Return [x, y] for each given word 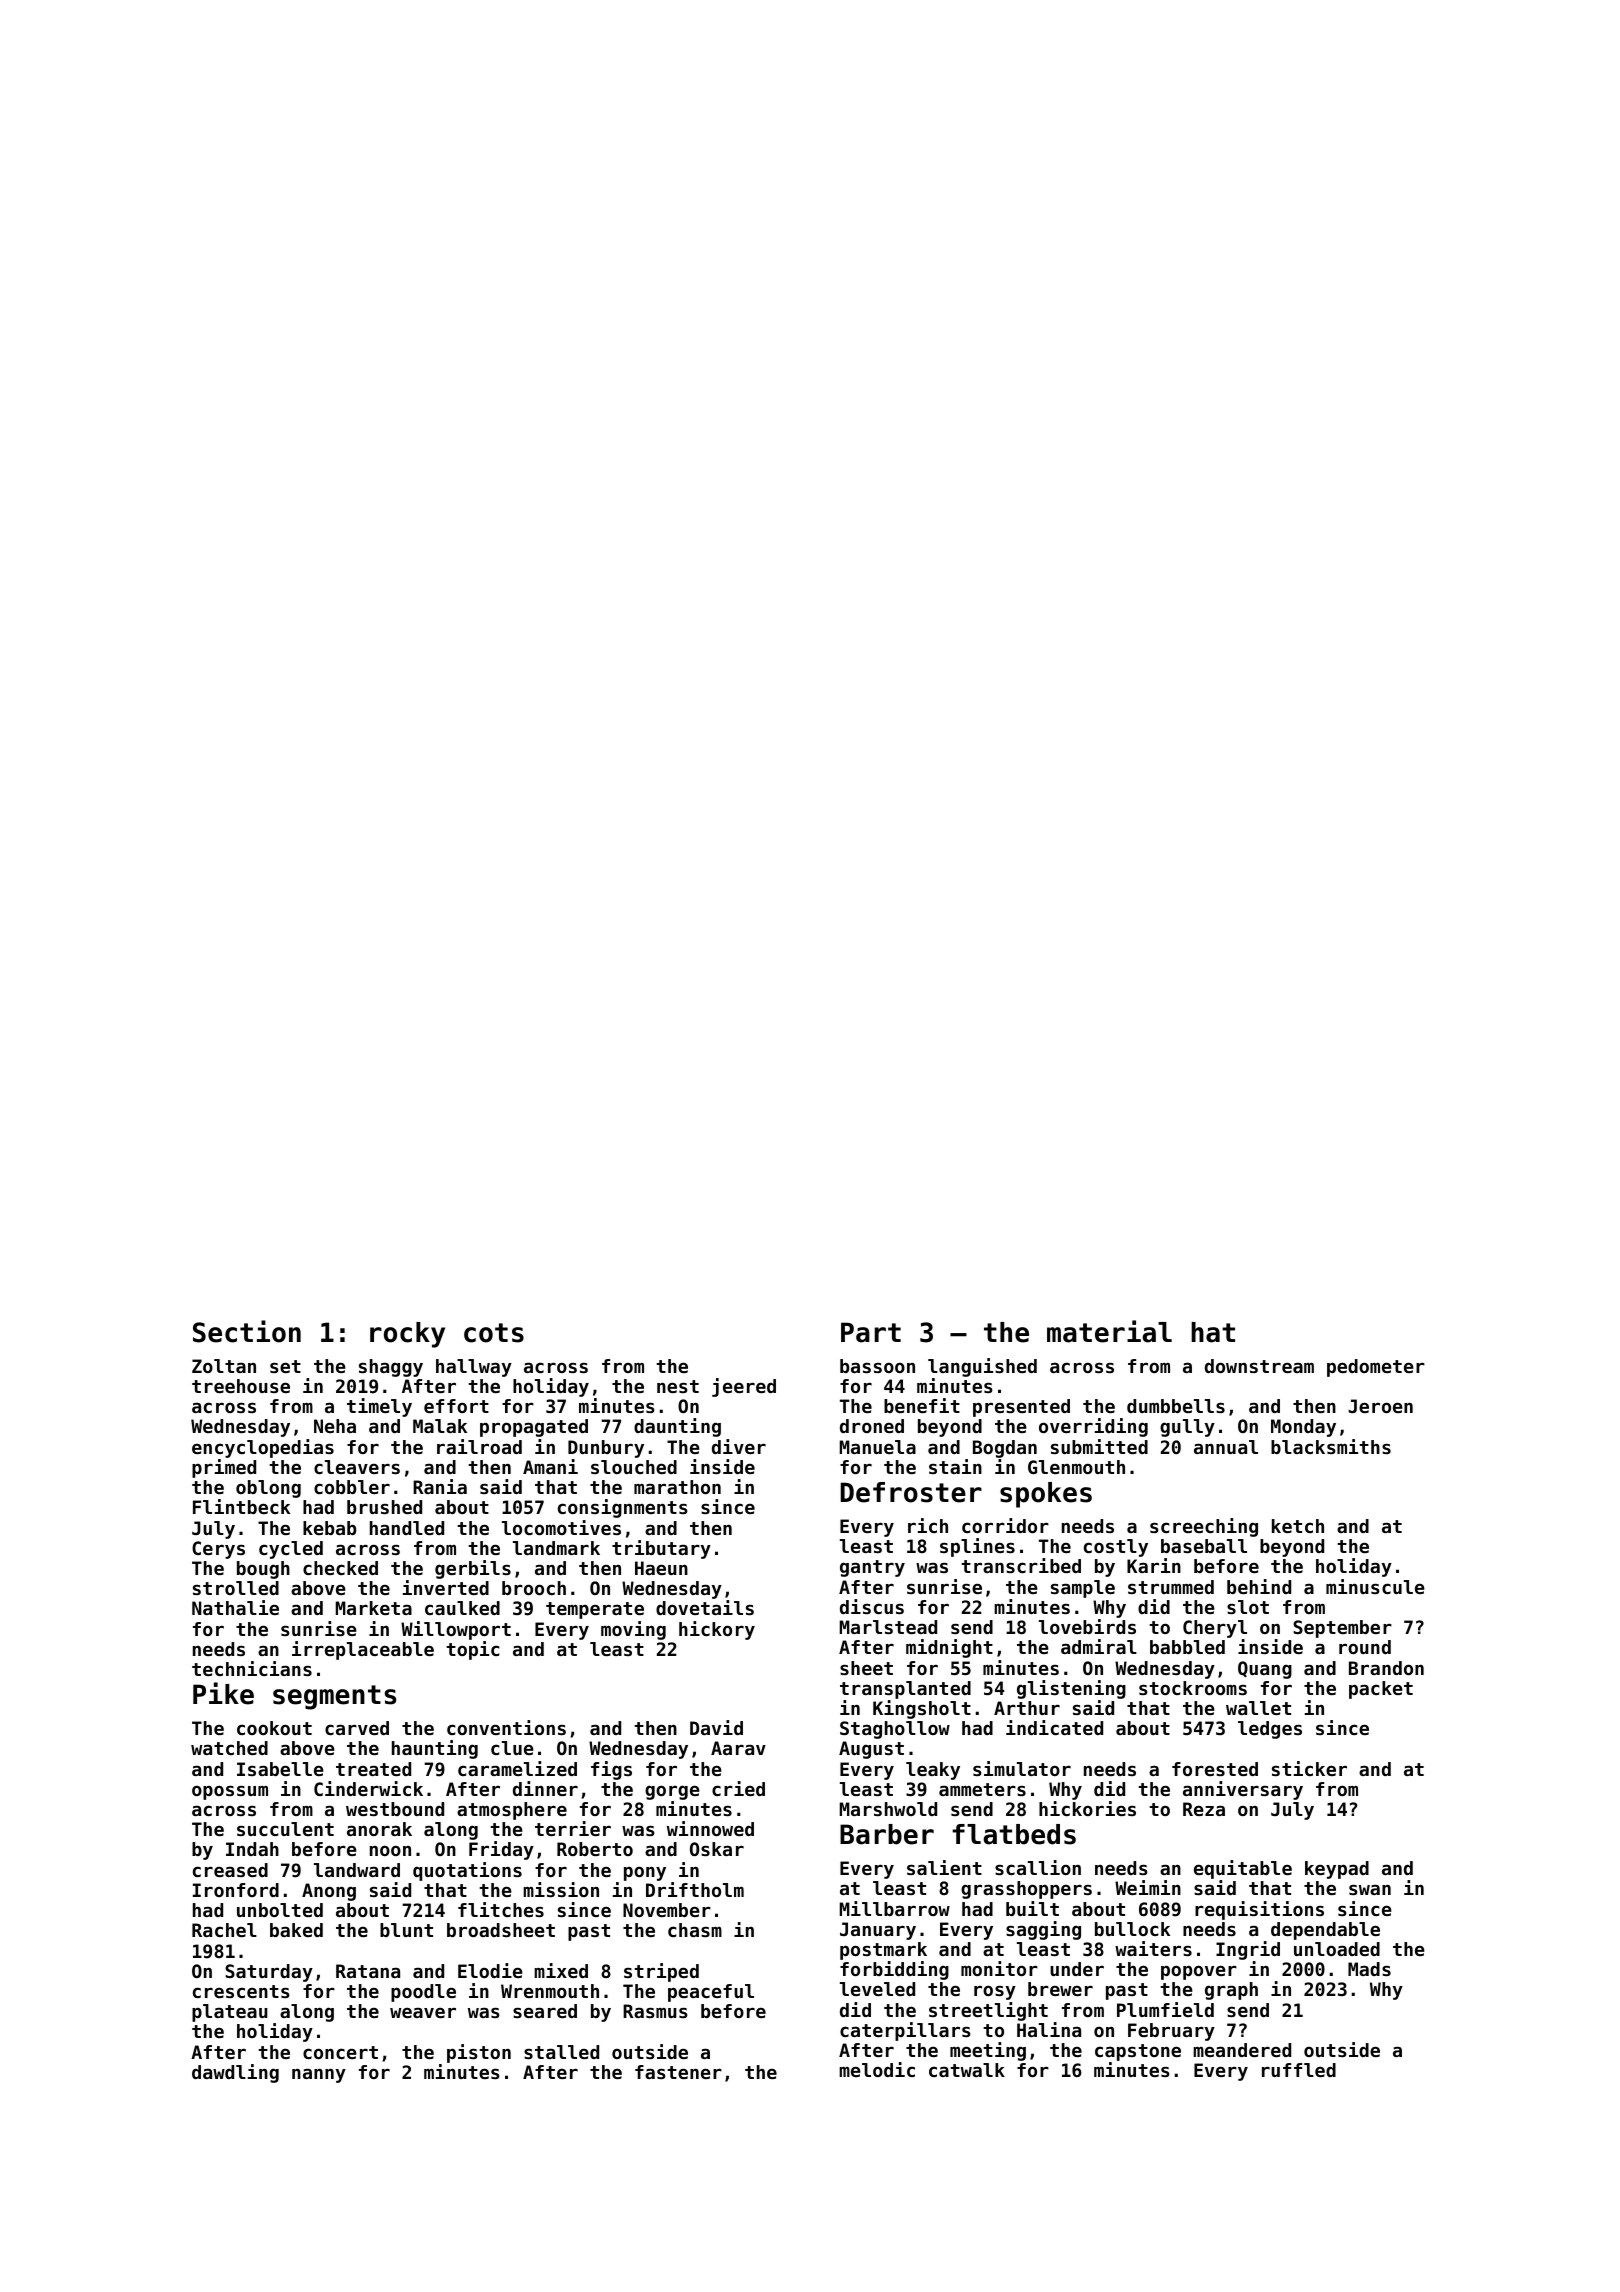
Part [871, 1332]
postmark [883, 1951]
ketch [1298, 1526]
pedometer [1376, 1368]
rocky [407, 1335]
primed [224, 1468]
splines [977, 1547]
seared [545, 2011]
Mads [1369, 1969]
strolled [236, 1588]
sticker [1309, 1768]
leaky [933, 1771]
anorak [379, 1829]
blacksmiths [1331, 1446]
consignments [623, 1508]
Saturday [269, 1973]
